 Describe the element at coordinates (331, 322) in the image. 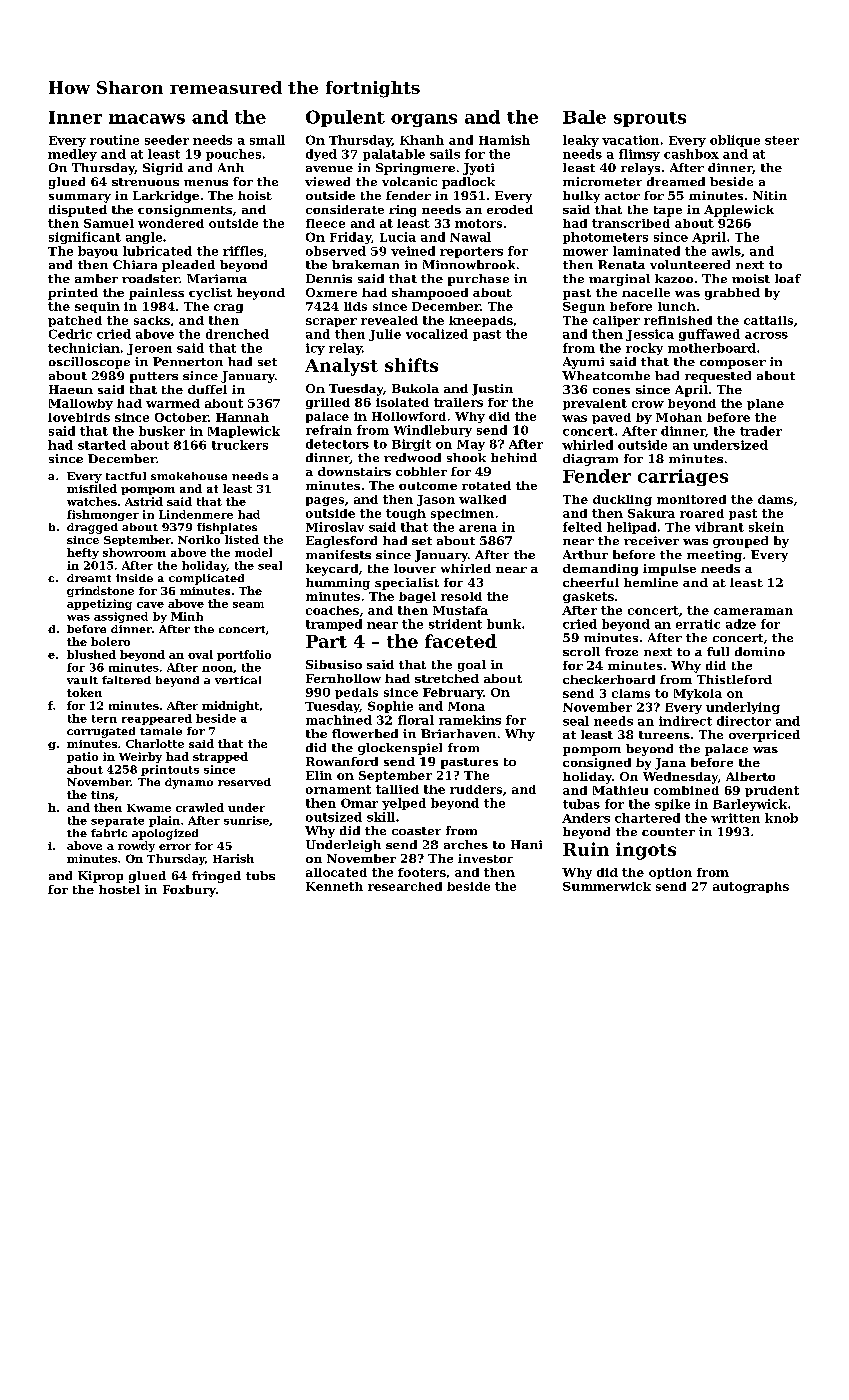

I see `scraper` at that location.
